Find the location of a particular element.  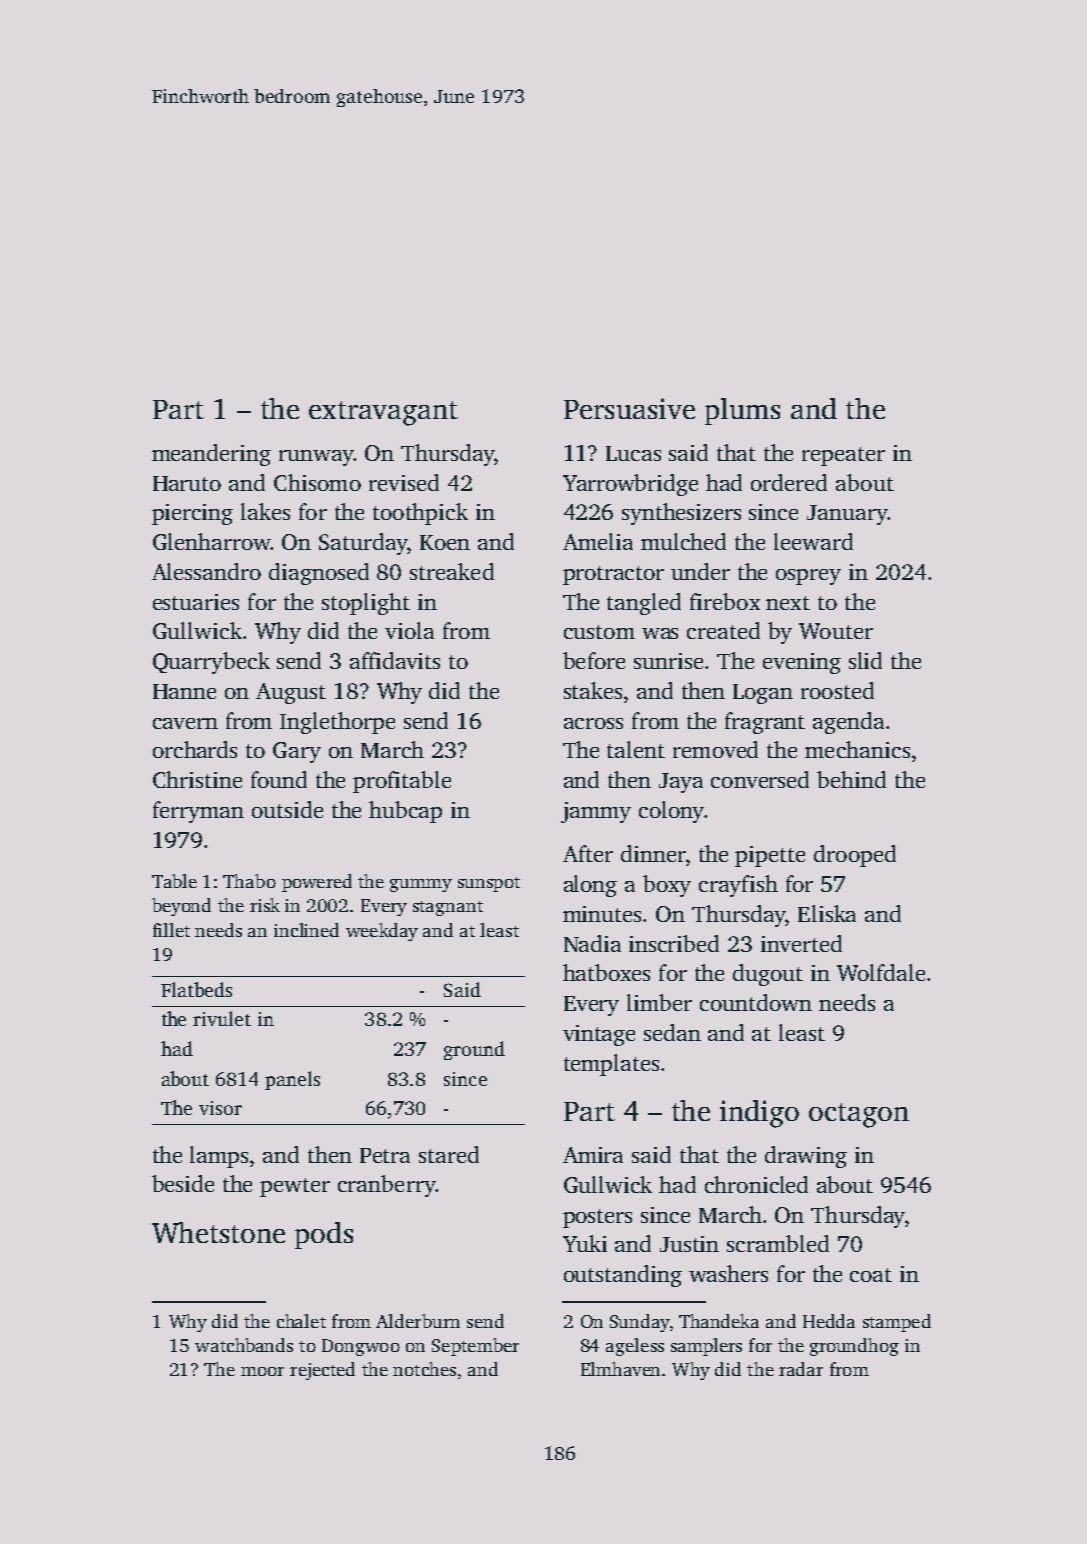

piercing is located at coordinates (192, 514).
